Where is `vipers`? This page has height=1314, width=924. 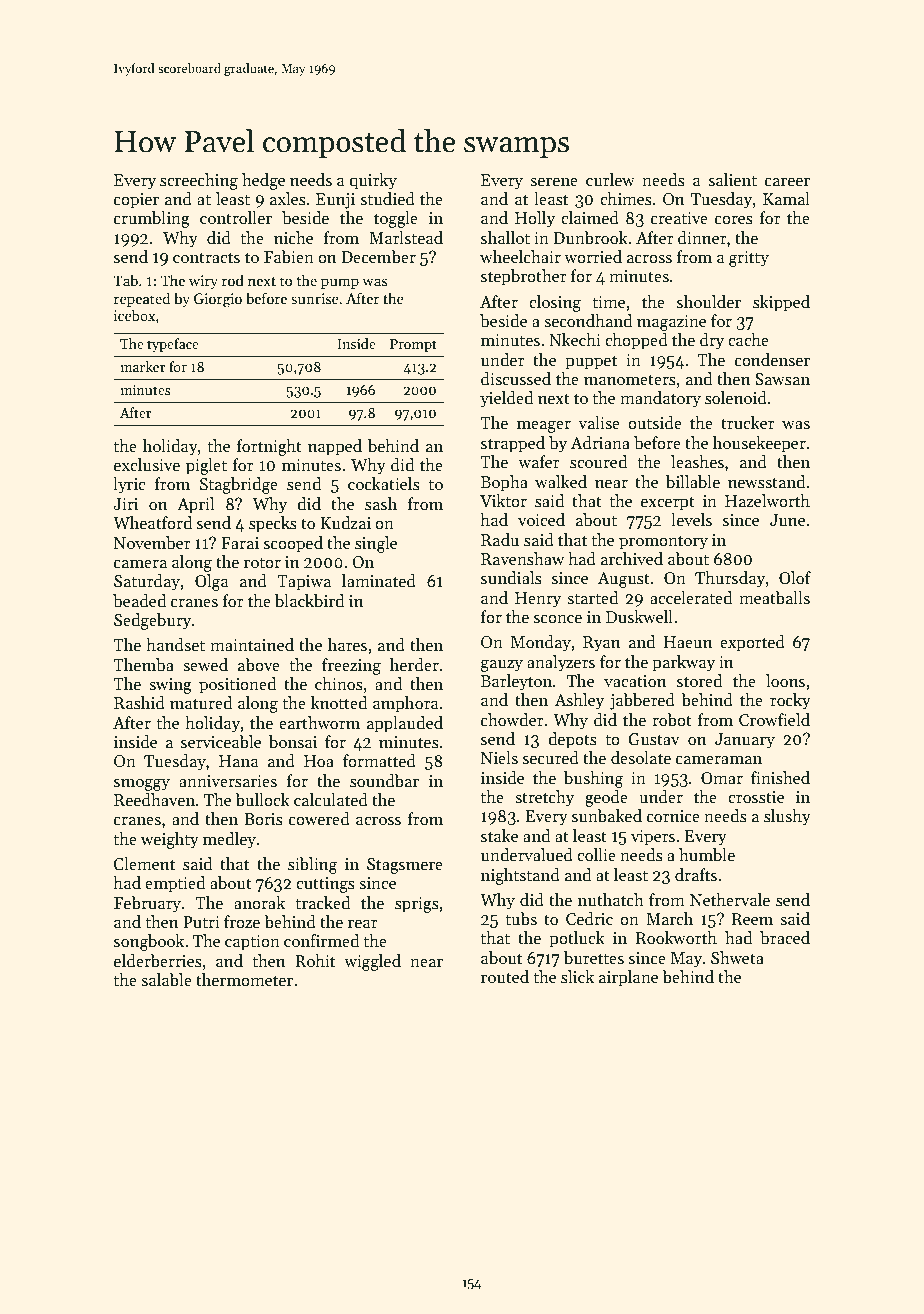 vipers is located at coordinates (653, 838).
